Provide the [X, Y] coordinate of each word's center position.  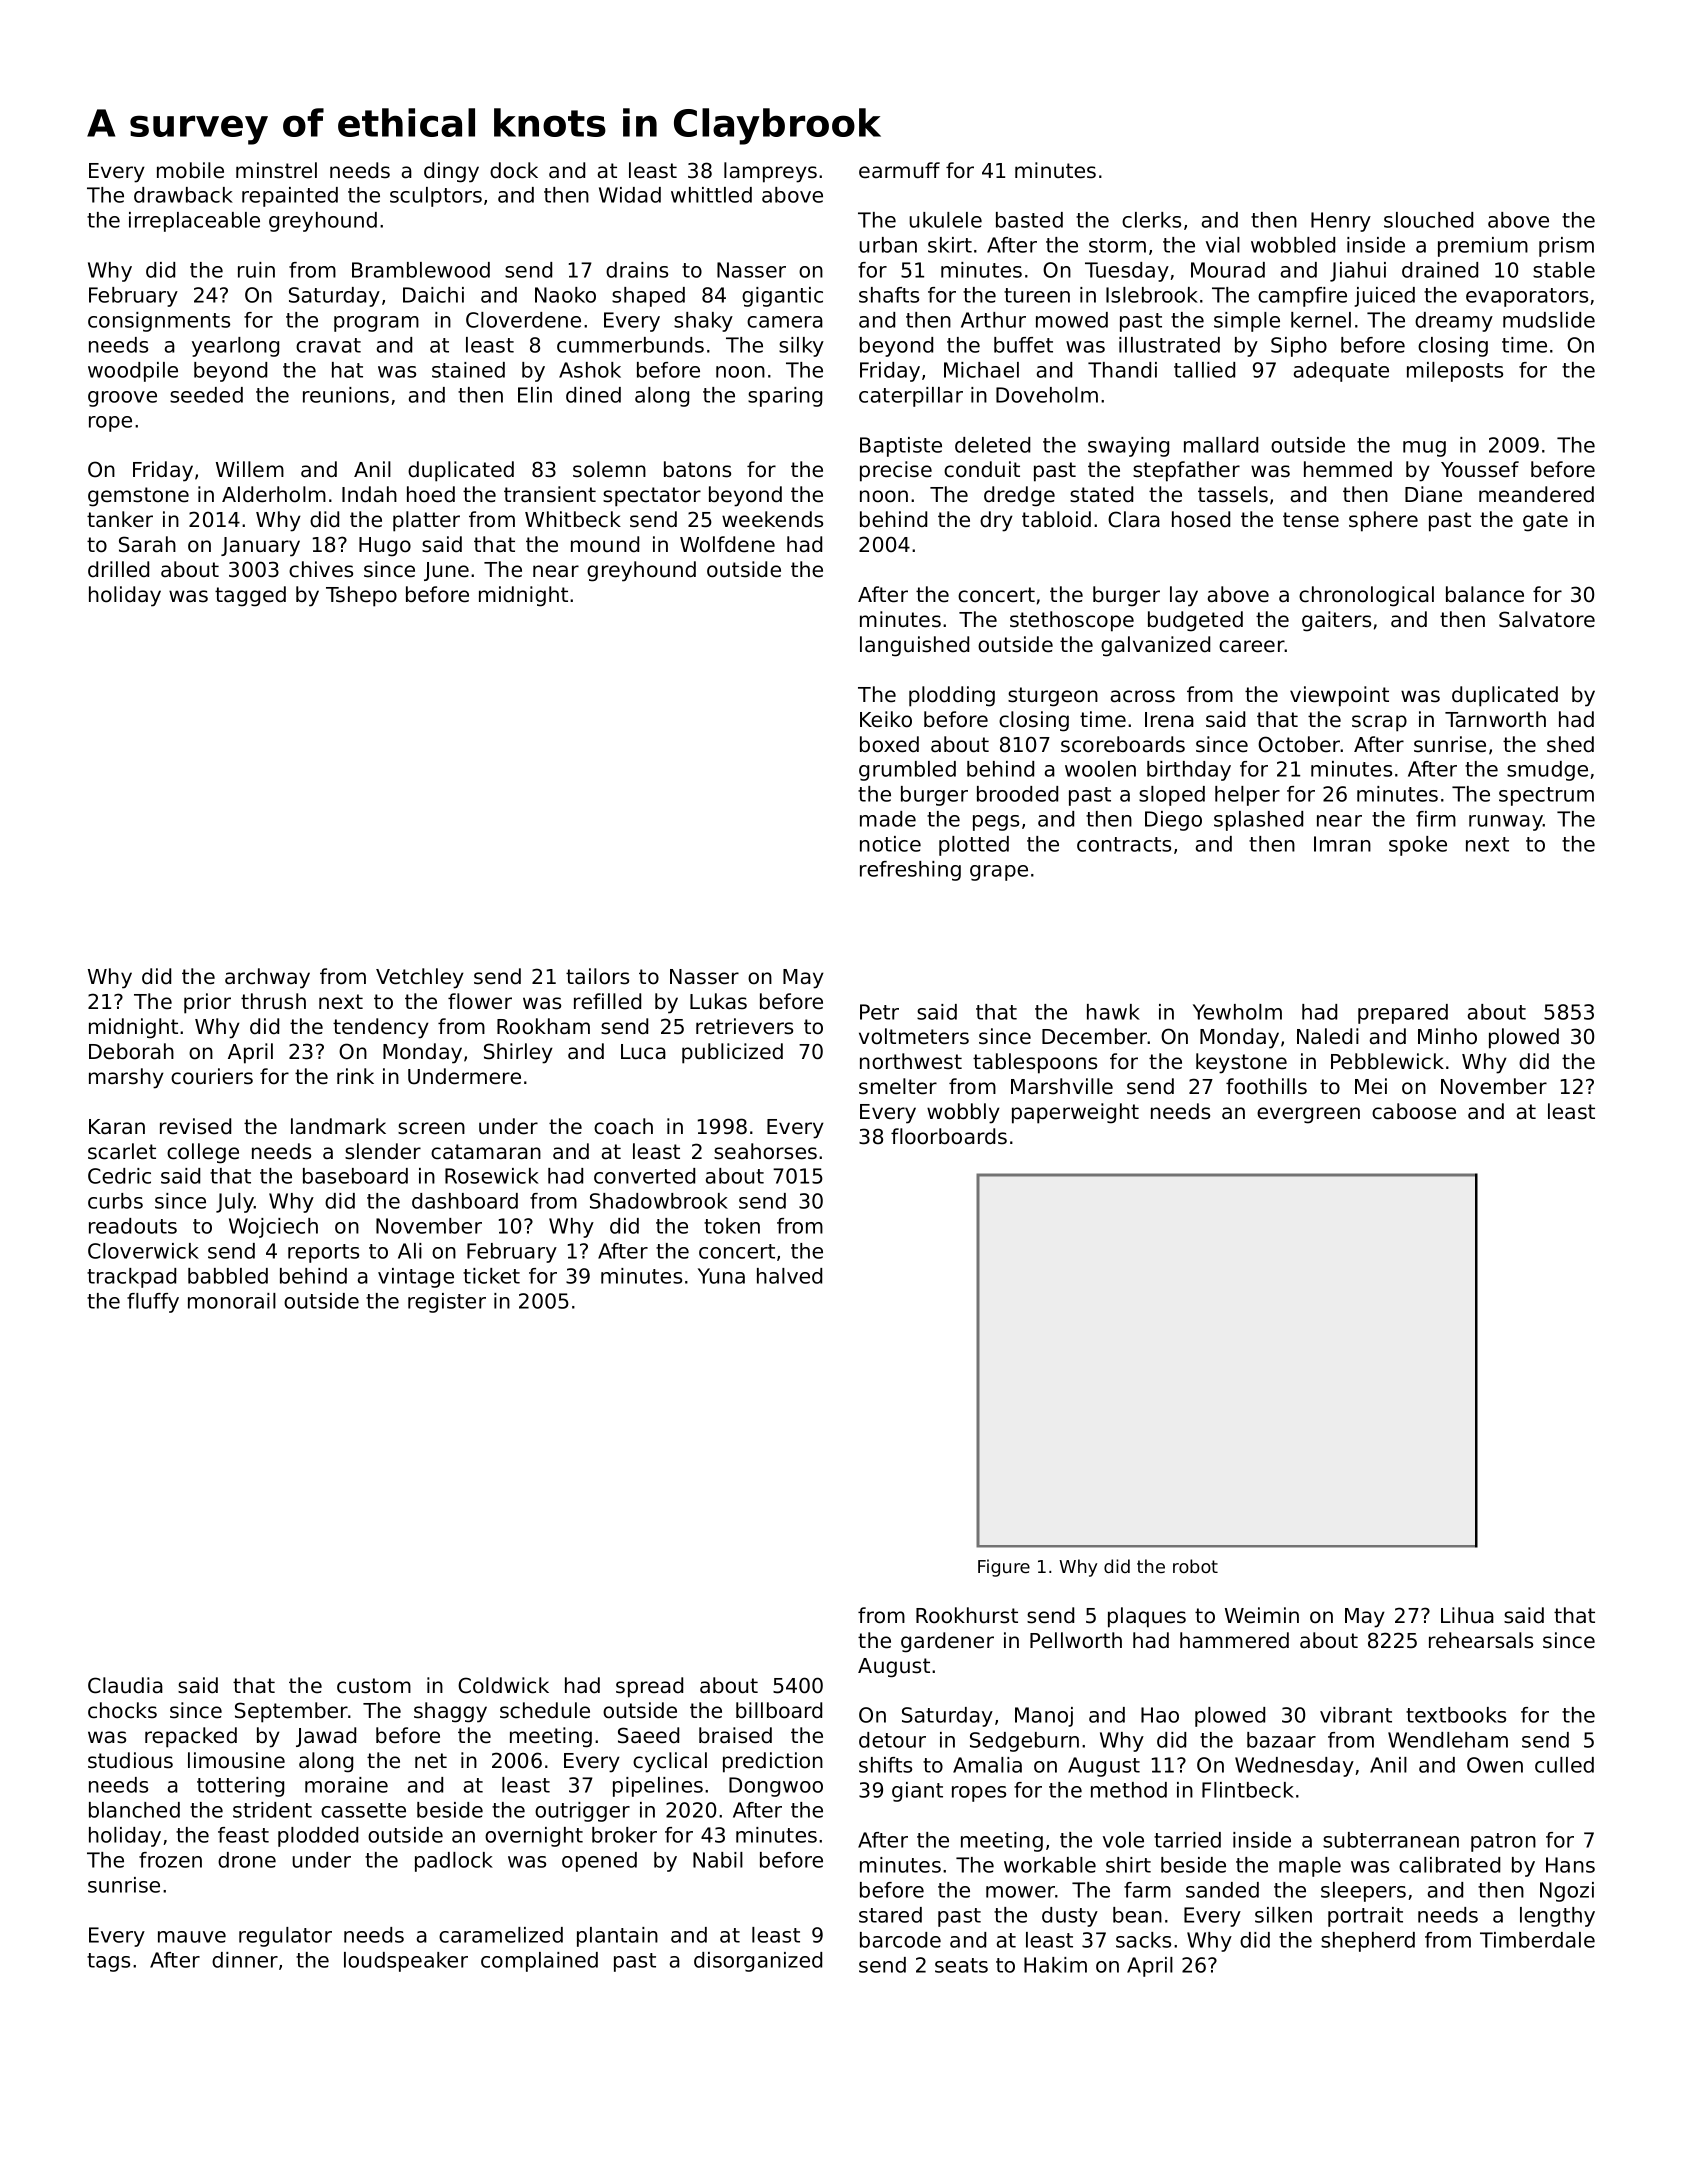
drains [637, 270]
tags [108, 1962]
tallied [1204, 370]
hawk [1113, 1012]
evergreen [1308, 1115]
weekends [772, 519]
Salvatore [1547, 619]
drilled [118, 569]
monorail [232, 1301]
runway [1506, 823]
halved [789, 1276]
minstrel [276, 170]
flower [480, 1001]
